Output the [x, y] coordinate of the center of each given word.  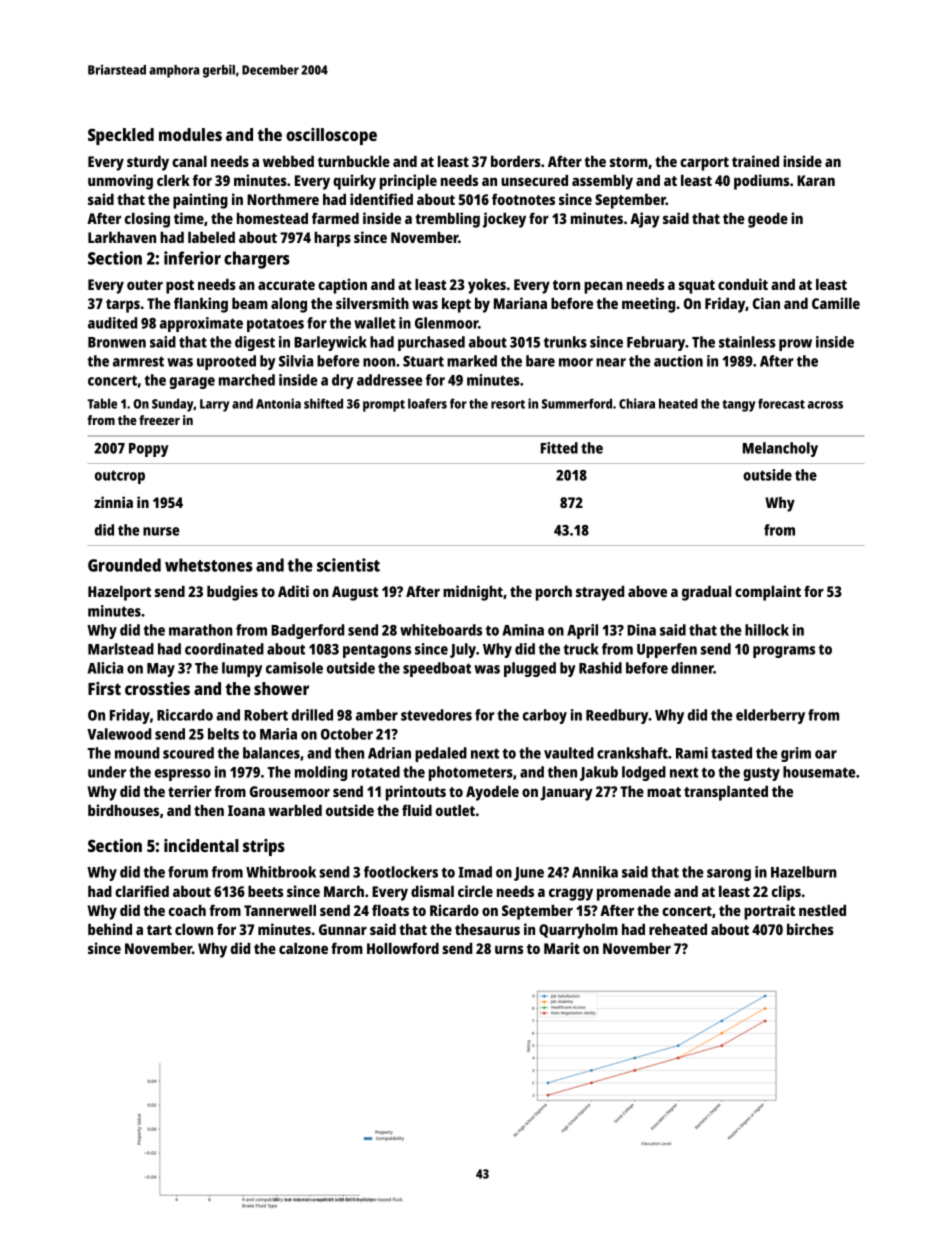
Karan [816, 180]
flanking [201, 305]
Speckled [121, 136]
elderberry [770, 716]
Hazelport [119, 593]
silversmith [372, 303]
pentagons [377, 651]
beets [265, 891]
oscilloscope [331, 136]
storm [629, 162]
